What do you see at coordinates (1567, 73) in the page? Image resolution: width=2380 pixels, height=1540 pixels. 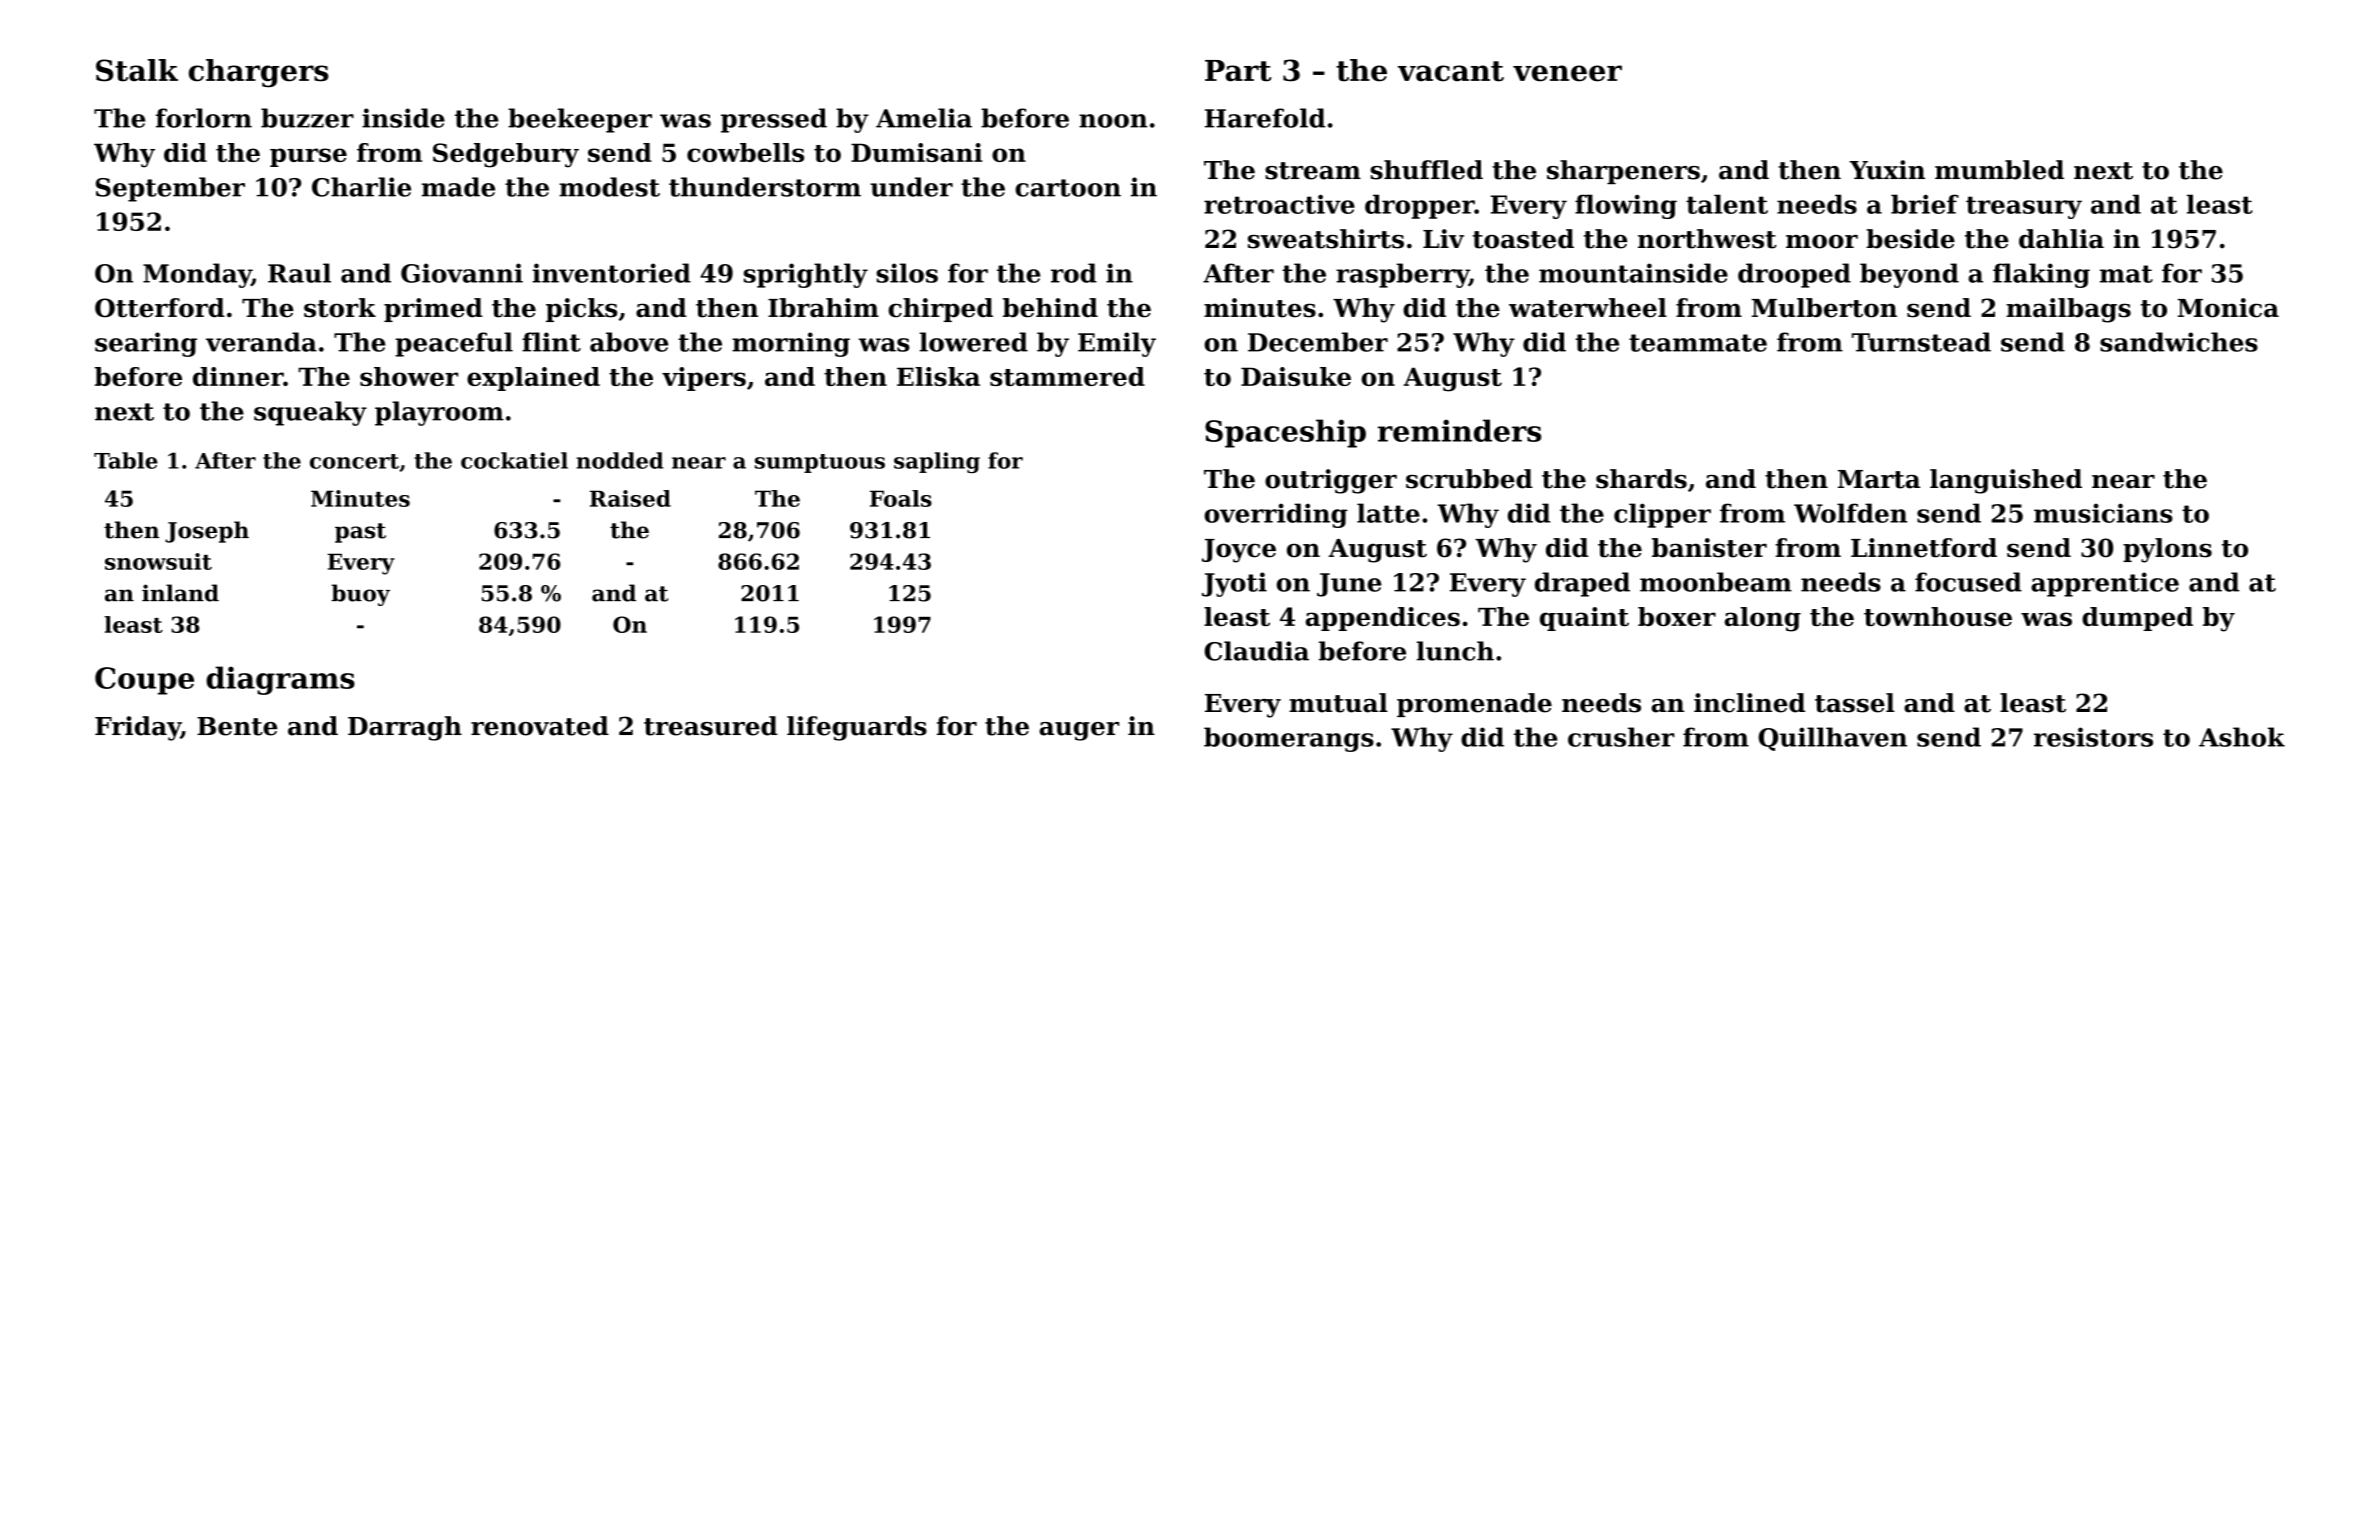 I see `veneer` at bounding box center [1567, 73].
